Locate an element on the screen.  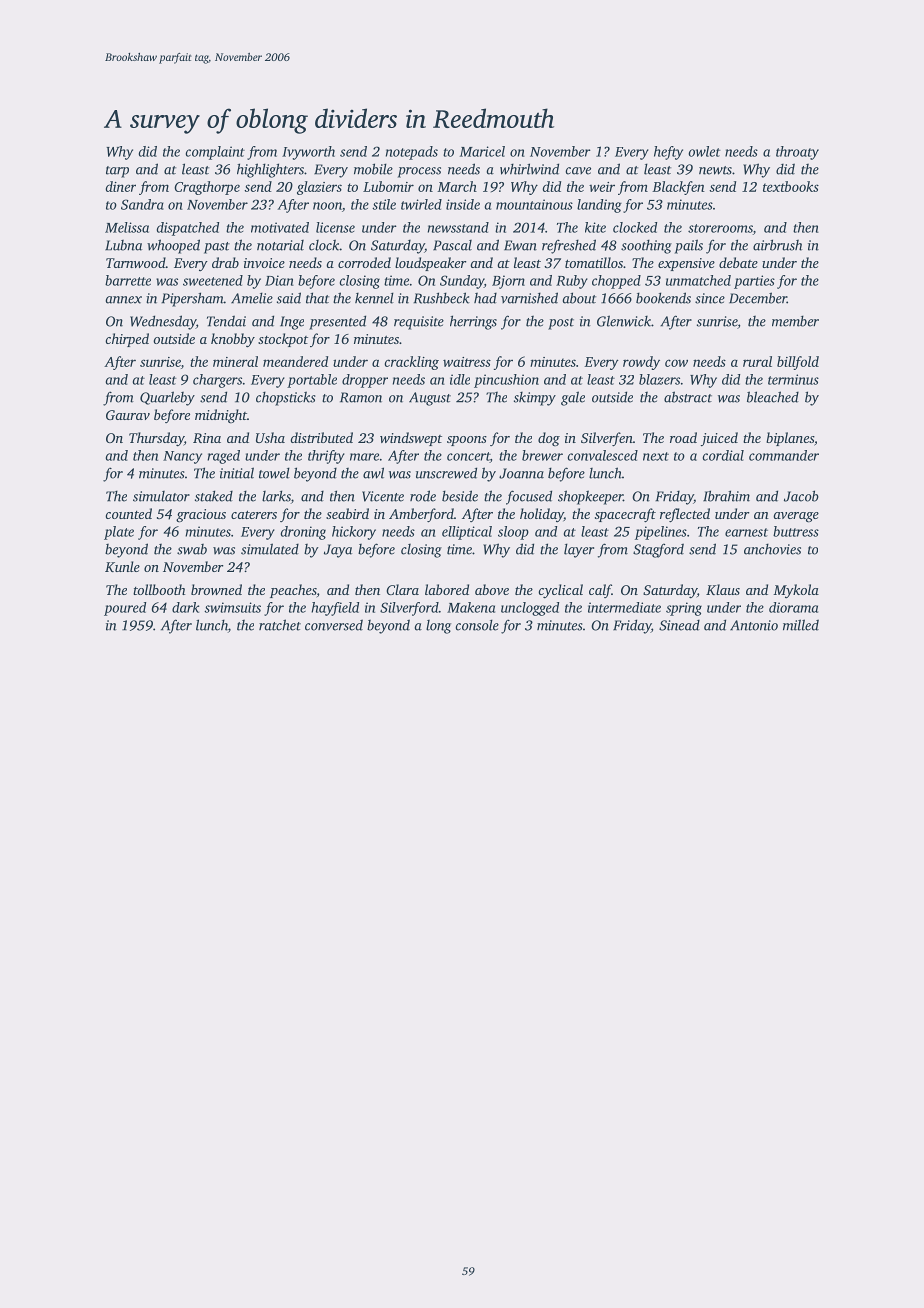
chopsticks is located at coordinates (286, 398).
